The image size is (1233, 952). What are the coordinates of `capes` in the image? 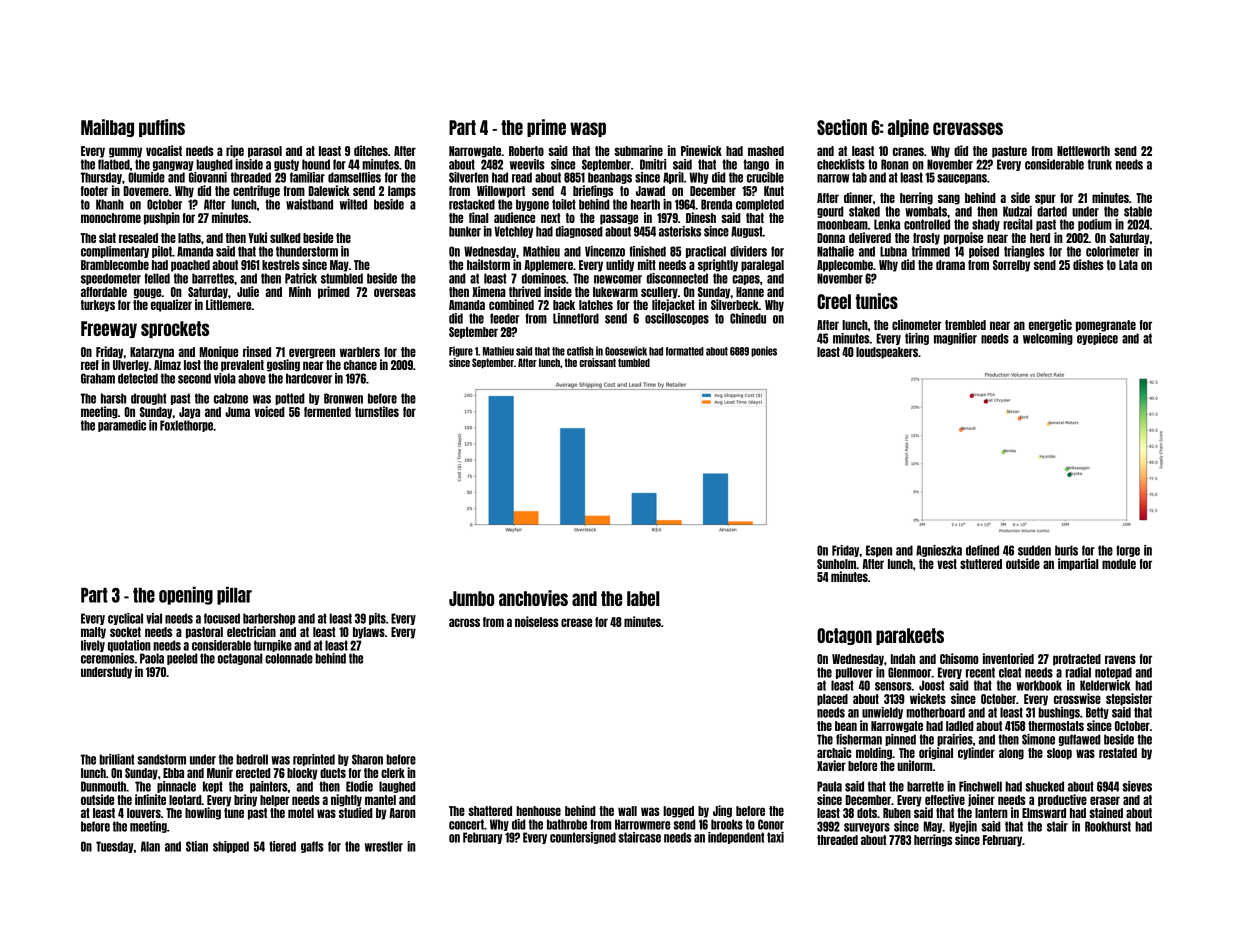 It's located at (746, 280).
